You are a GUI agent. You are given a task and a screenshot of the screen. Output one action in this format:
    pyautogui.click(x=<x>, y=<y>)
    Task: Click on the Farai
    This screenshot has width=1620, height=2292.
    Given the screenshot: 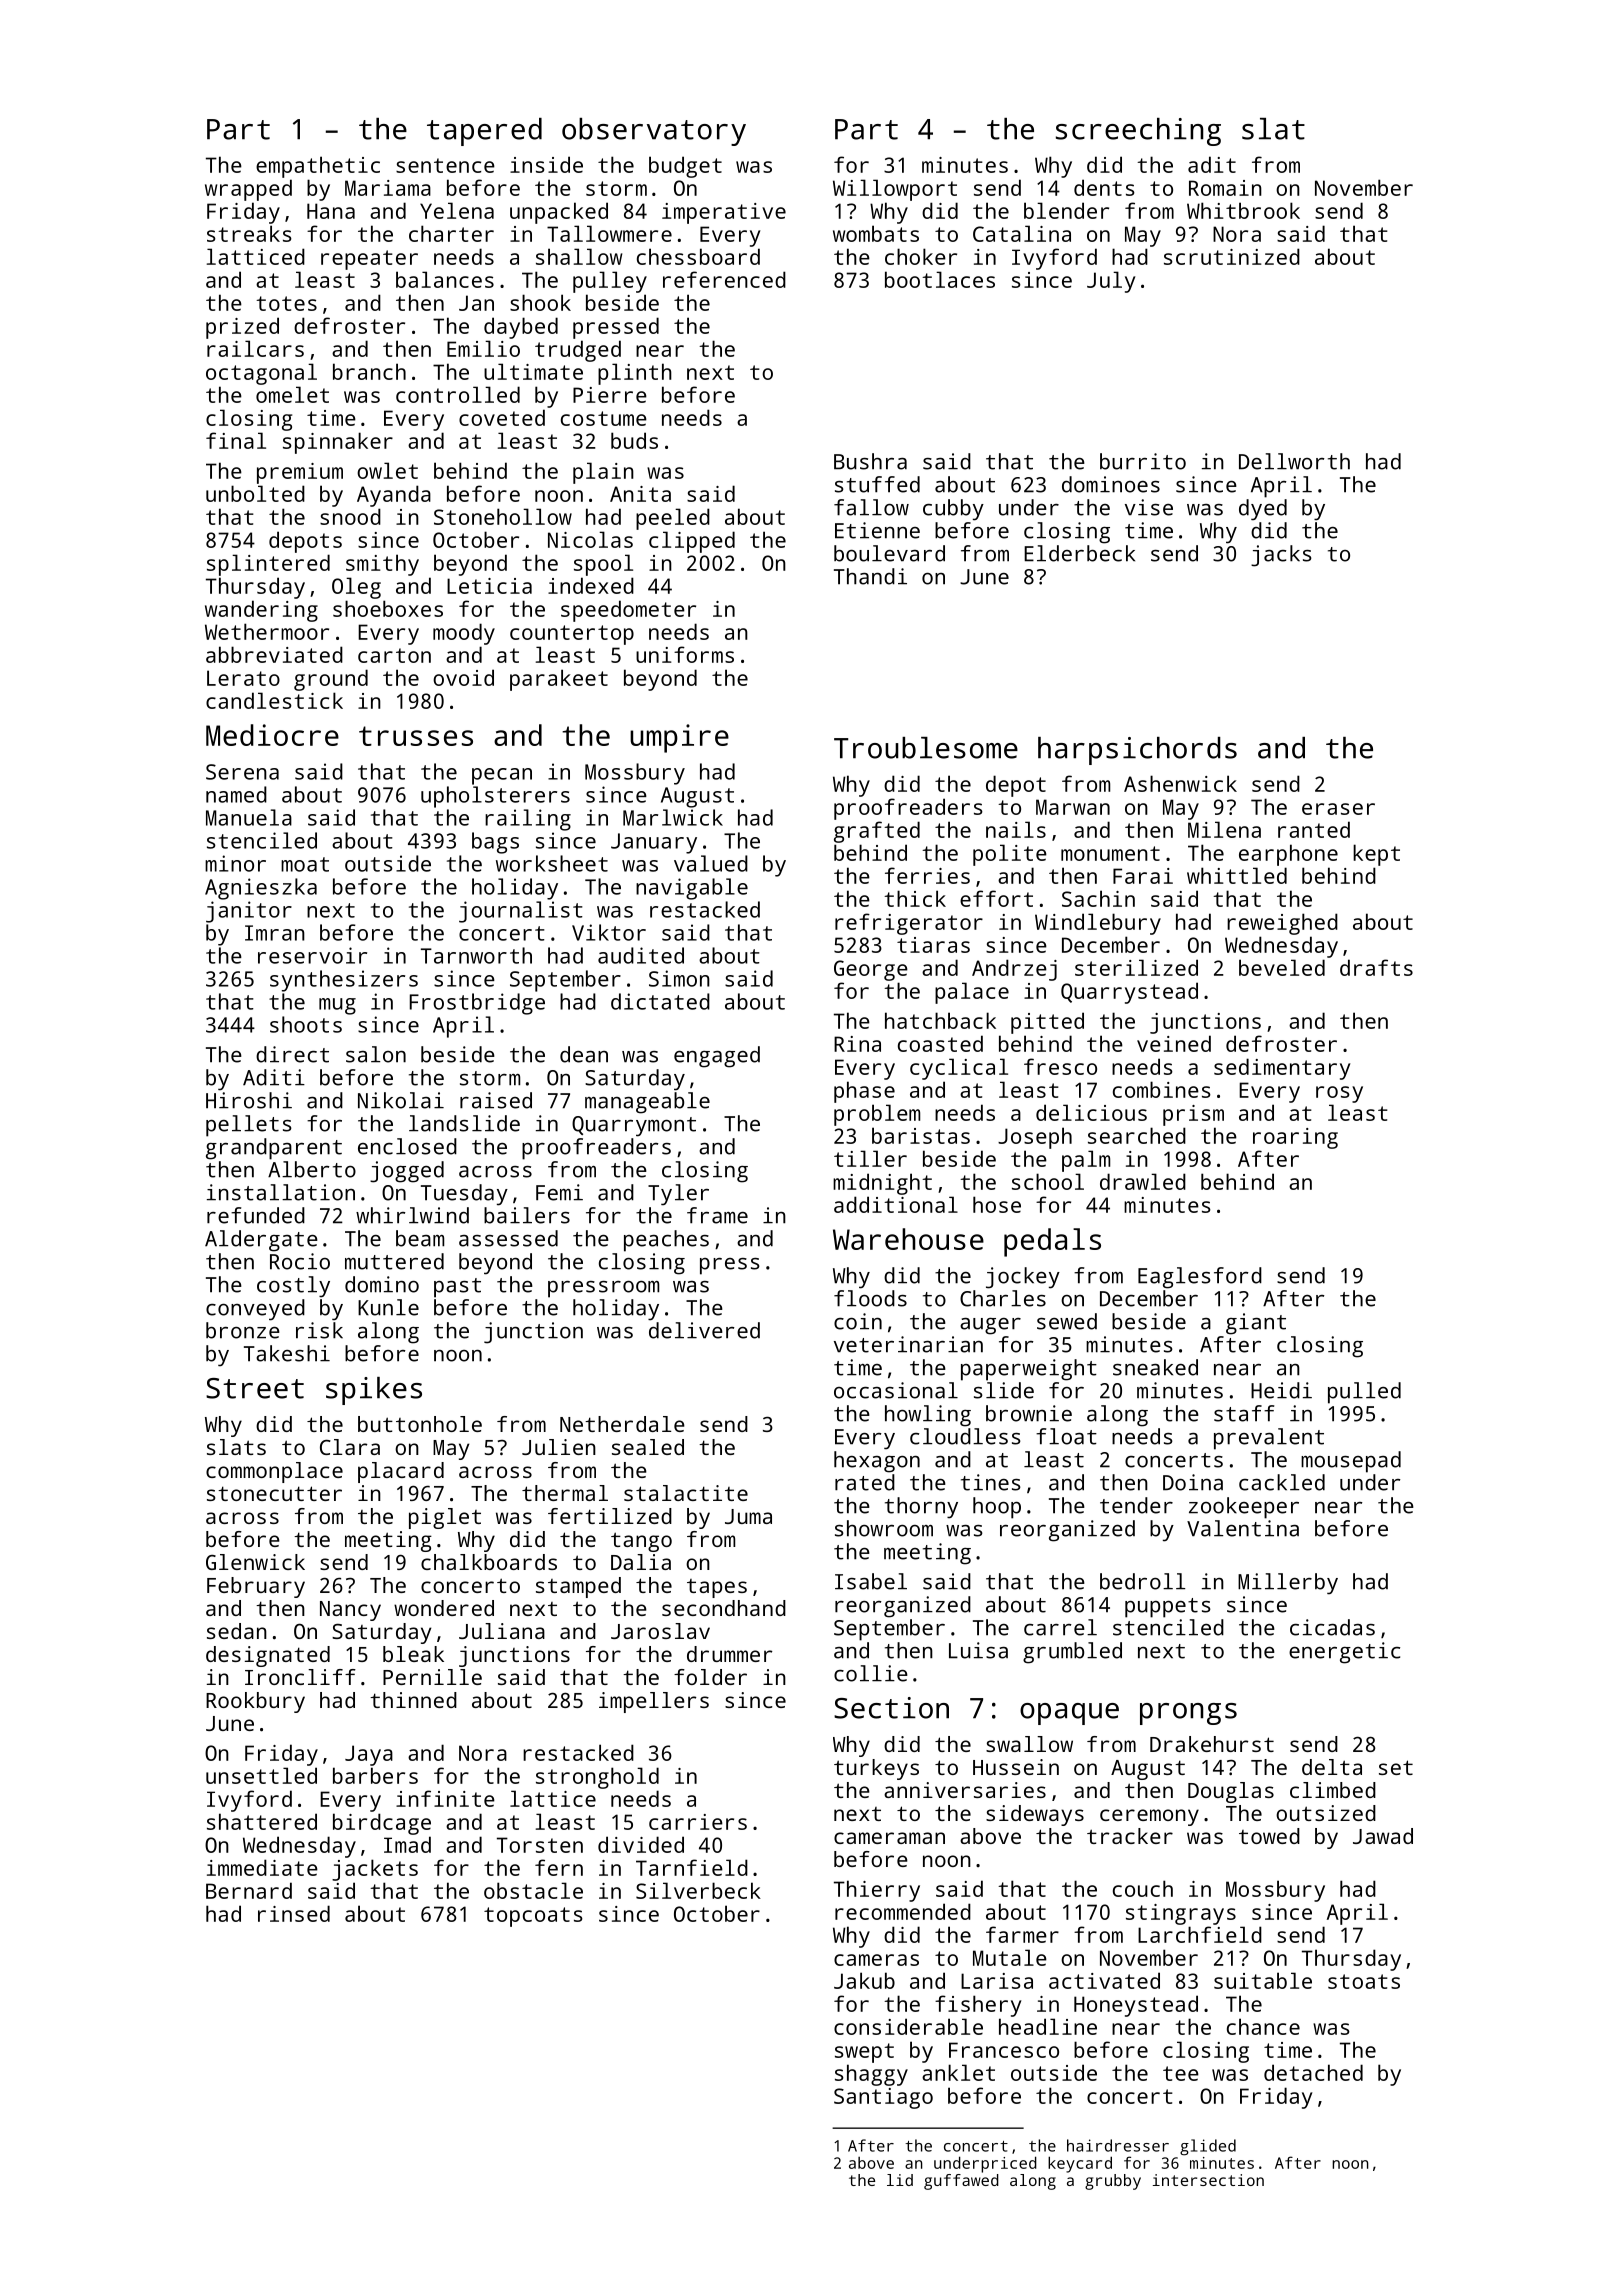 What is the action you would take?
    pyautogui.click(x=1143, y=876)
